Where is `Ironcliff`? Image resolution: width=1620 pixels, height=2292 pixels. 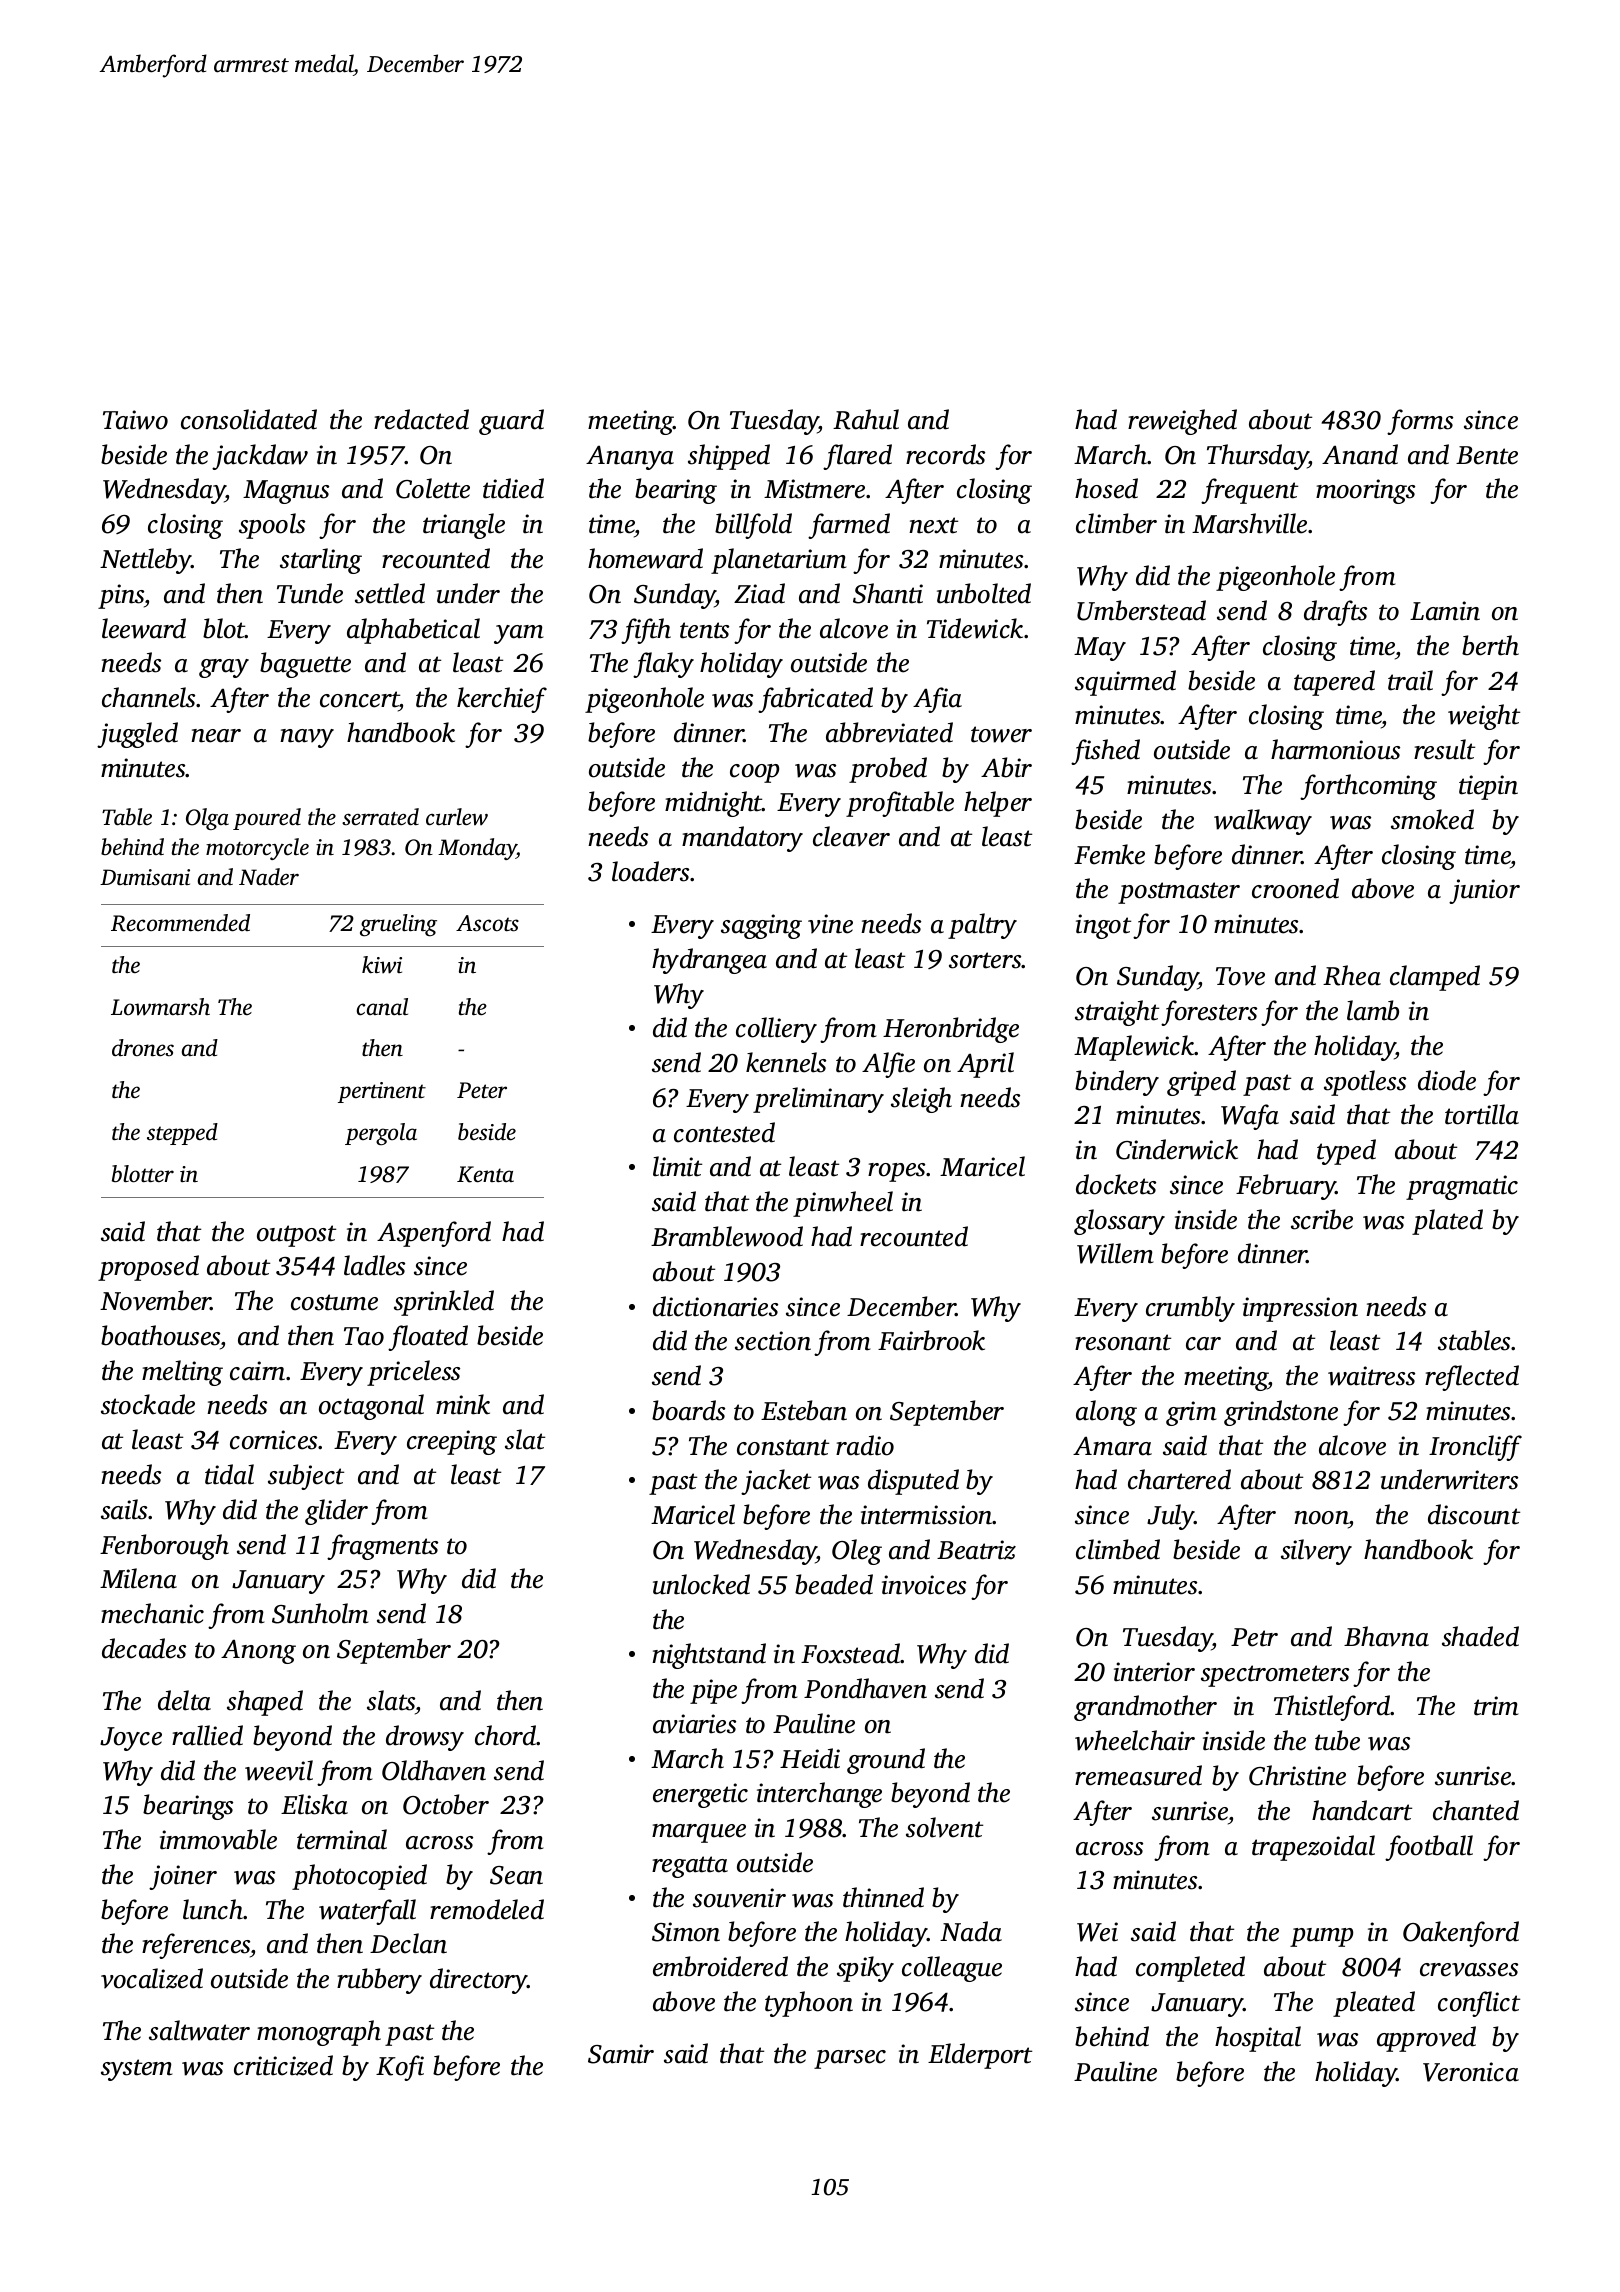
Ironcliff is located at coordinates (1475, 1448).
